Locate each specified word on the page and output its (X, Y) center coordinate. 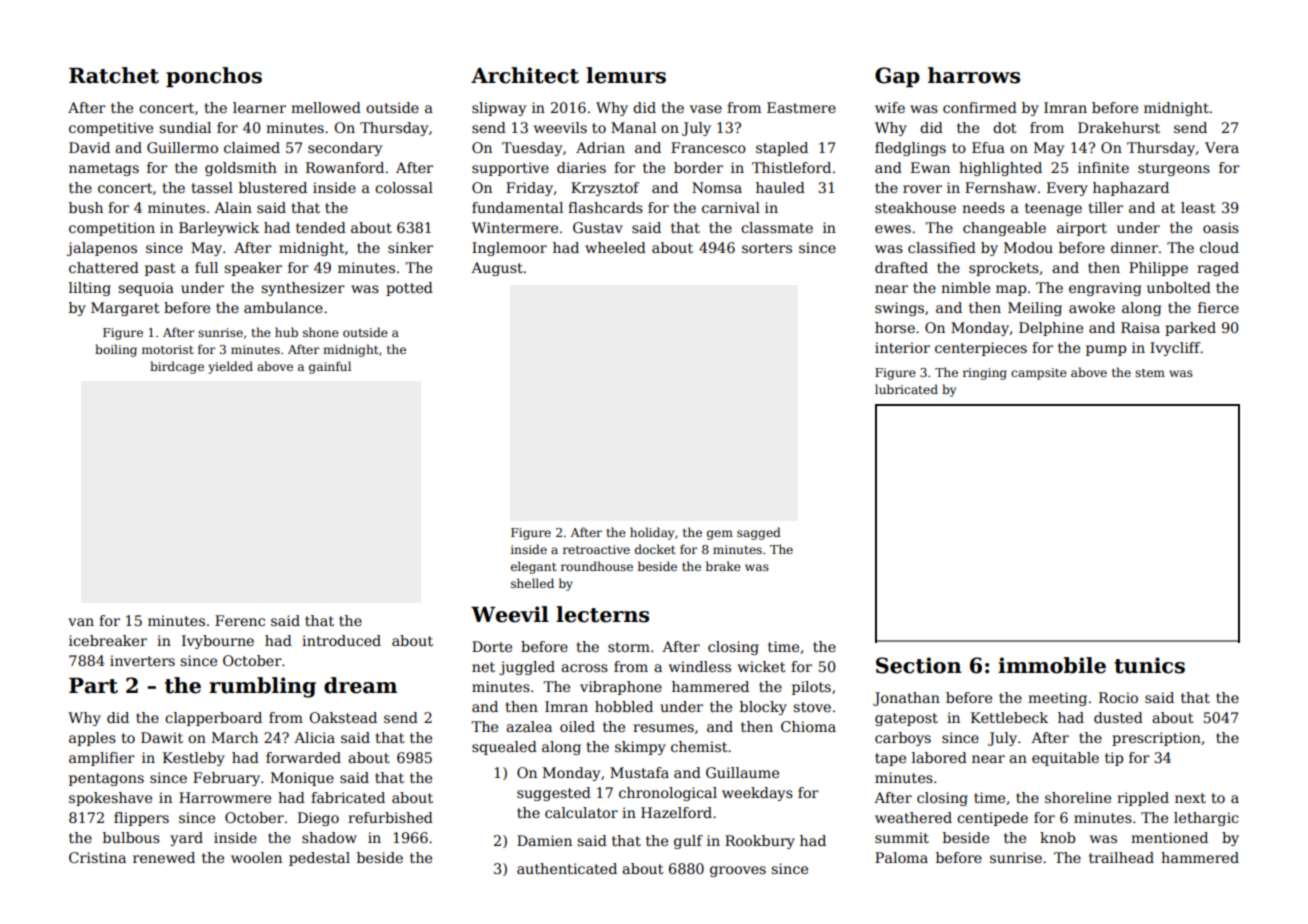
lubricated (906, 389)
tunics (1149, 665)
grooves (738, 871)
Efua (988, 147)
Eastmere (801, 107)
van (81, 622)
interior (902, 347)
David (89, 147)
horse (895, 327)
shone (321, 332)
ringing (985, 374)
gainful (330, 367)
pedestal (319, 859)
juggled (527, 668)
